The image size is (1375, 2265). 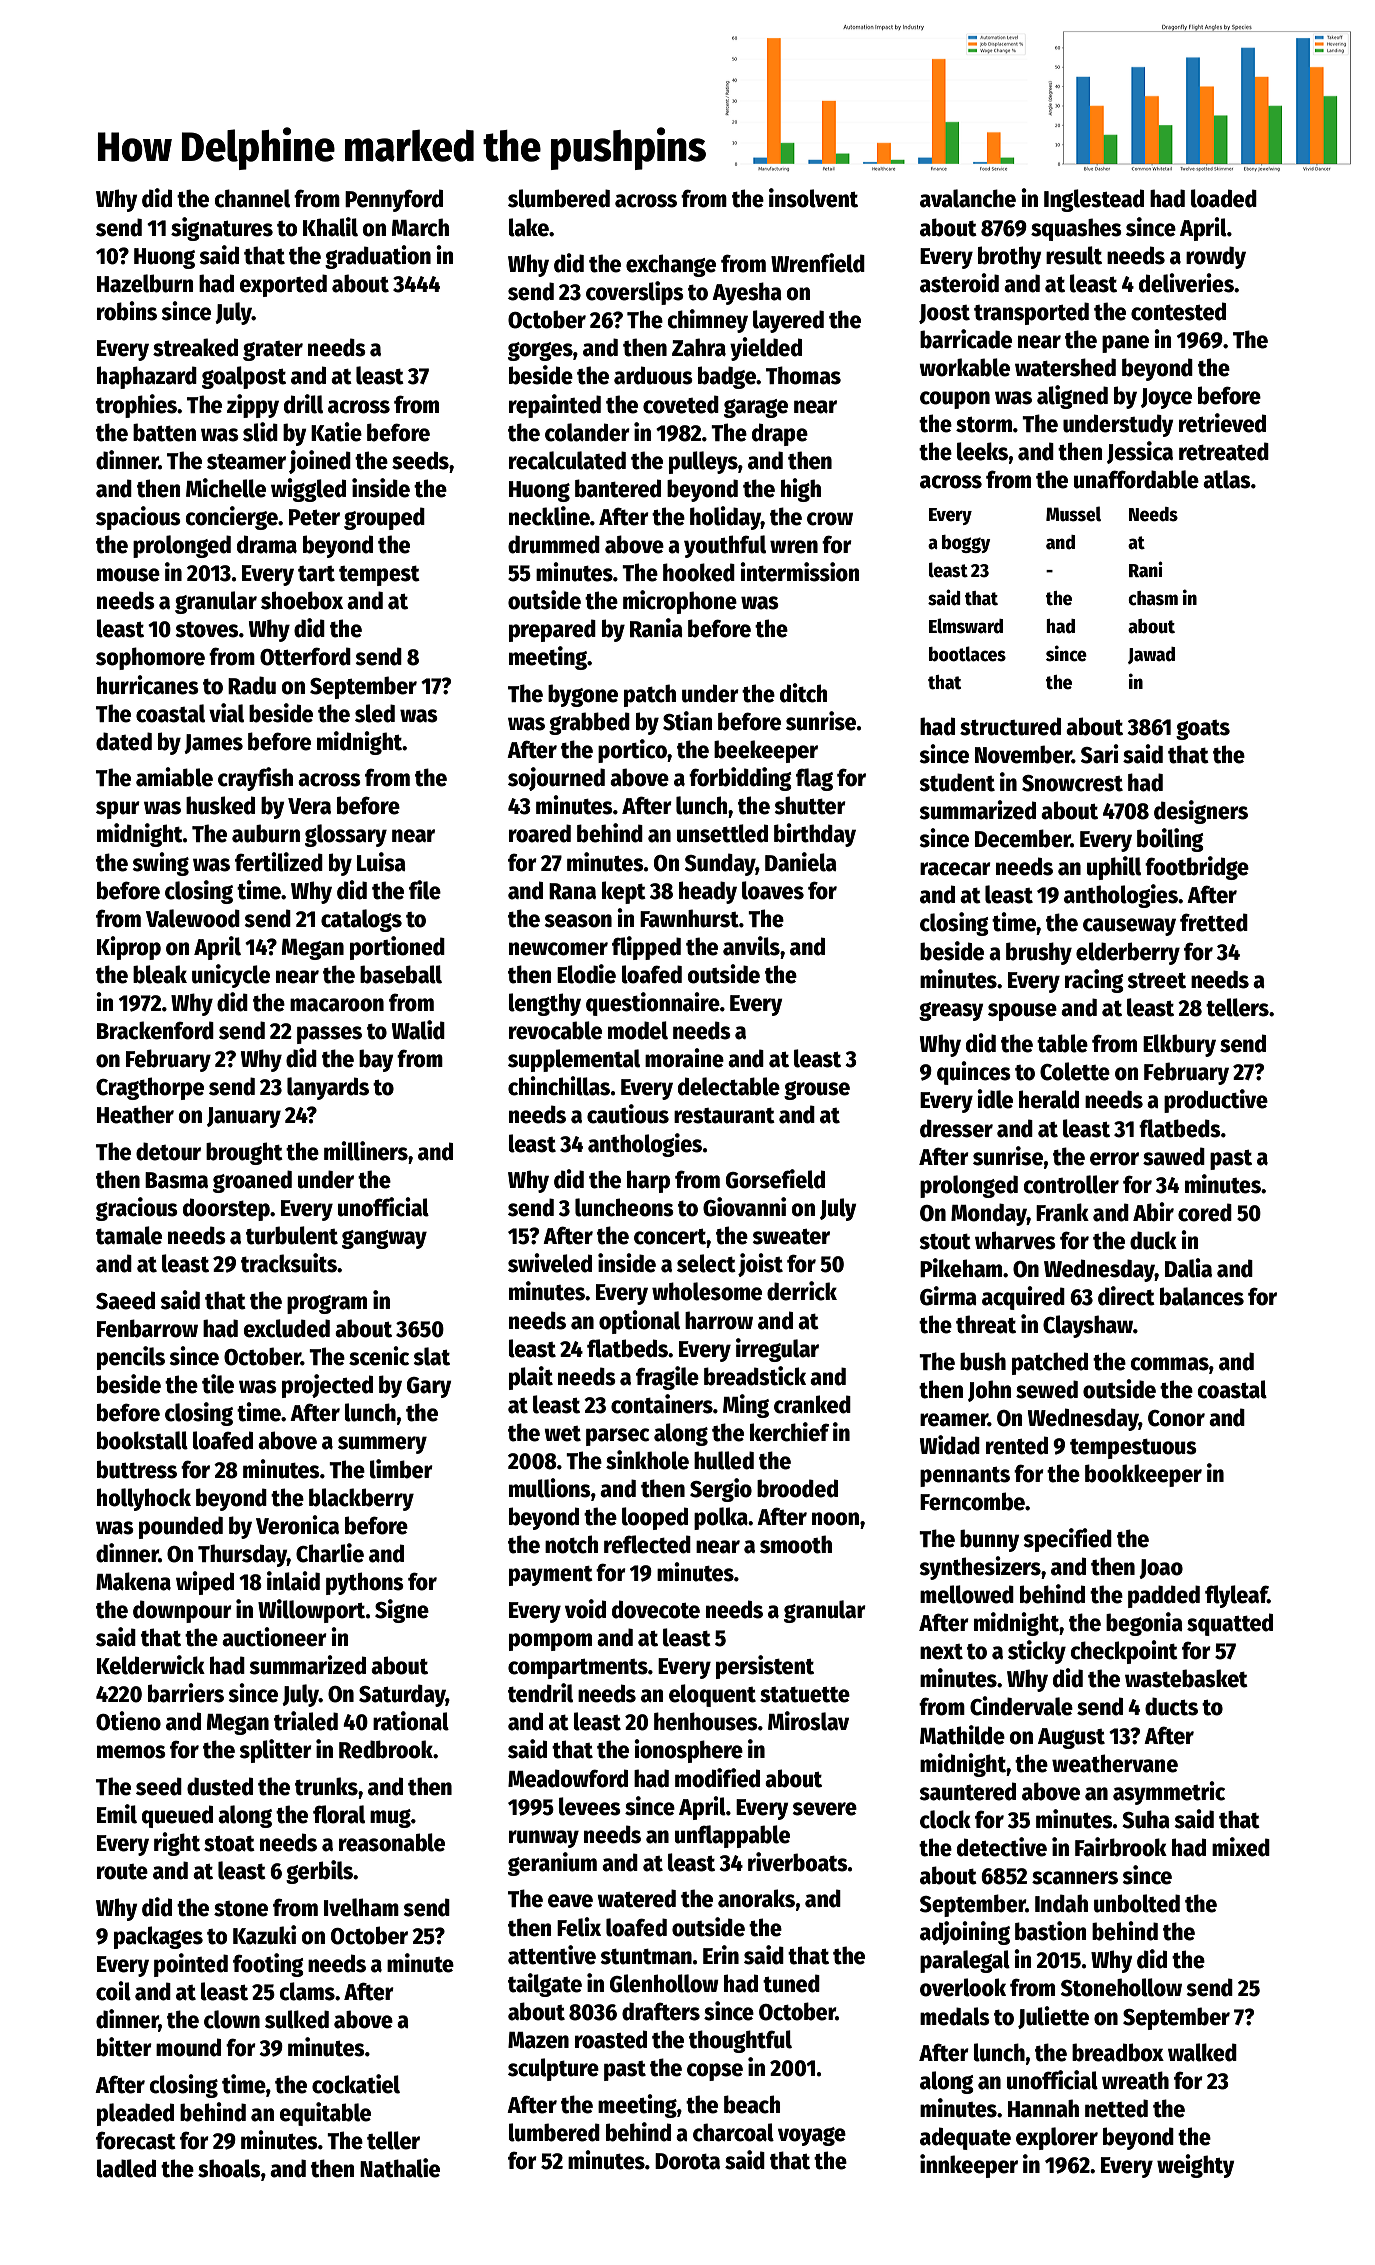 I want to click on flyleaf, so click(x=1236, y=1596).
